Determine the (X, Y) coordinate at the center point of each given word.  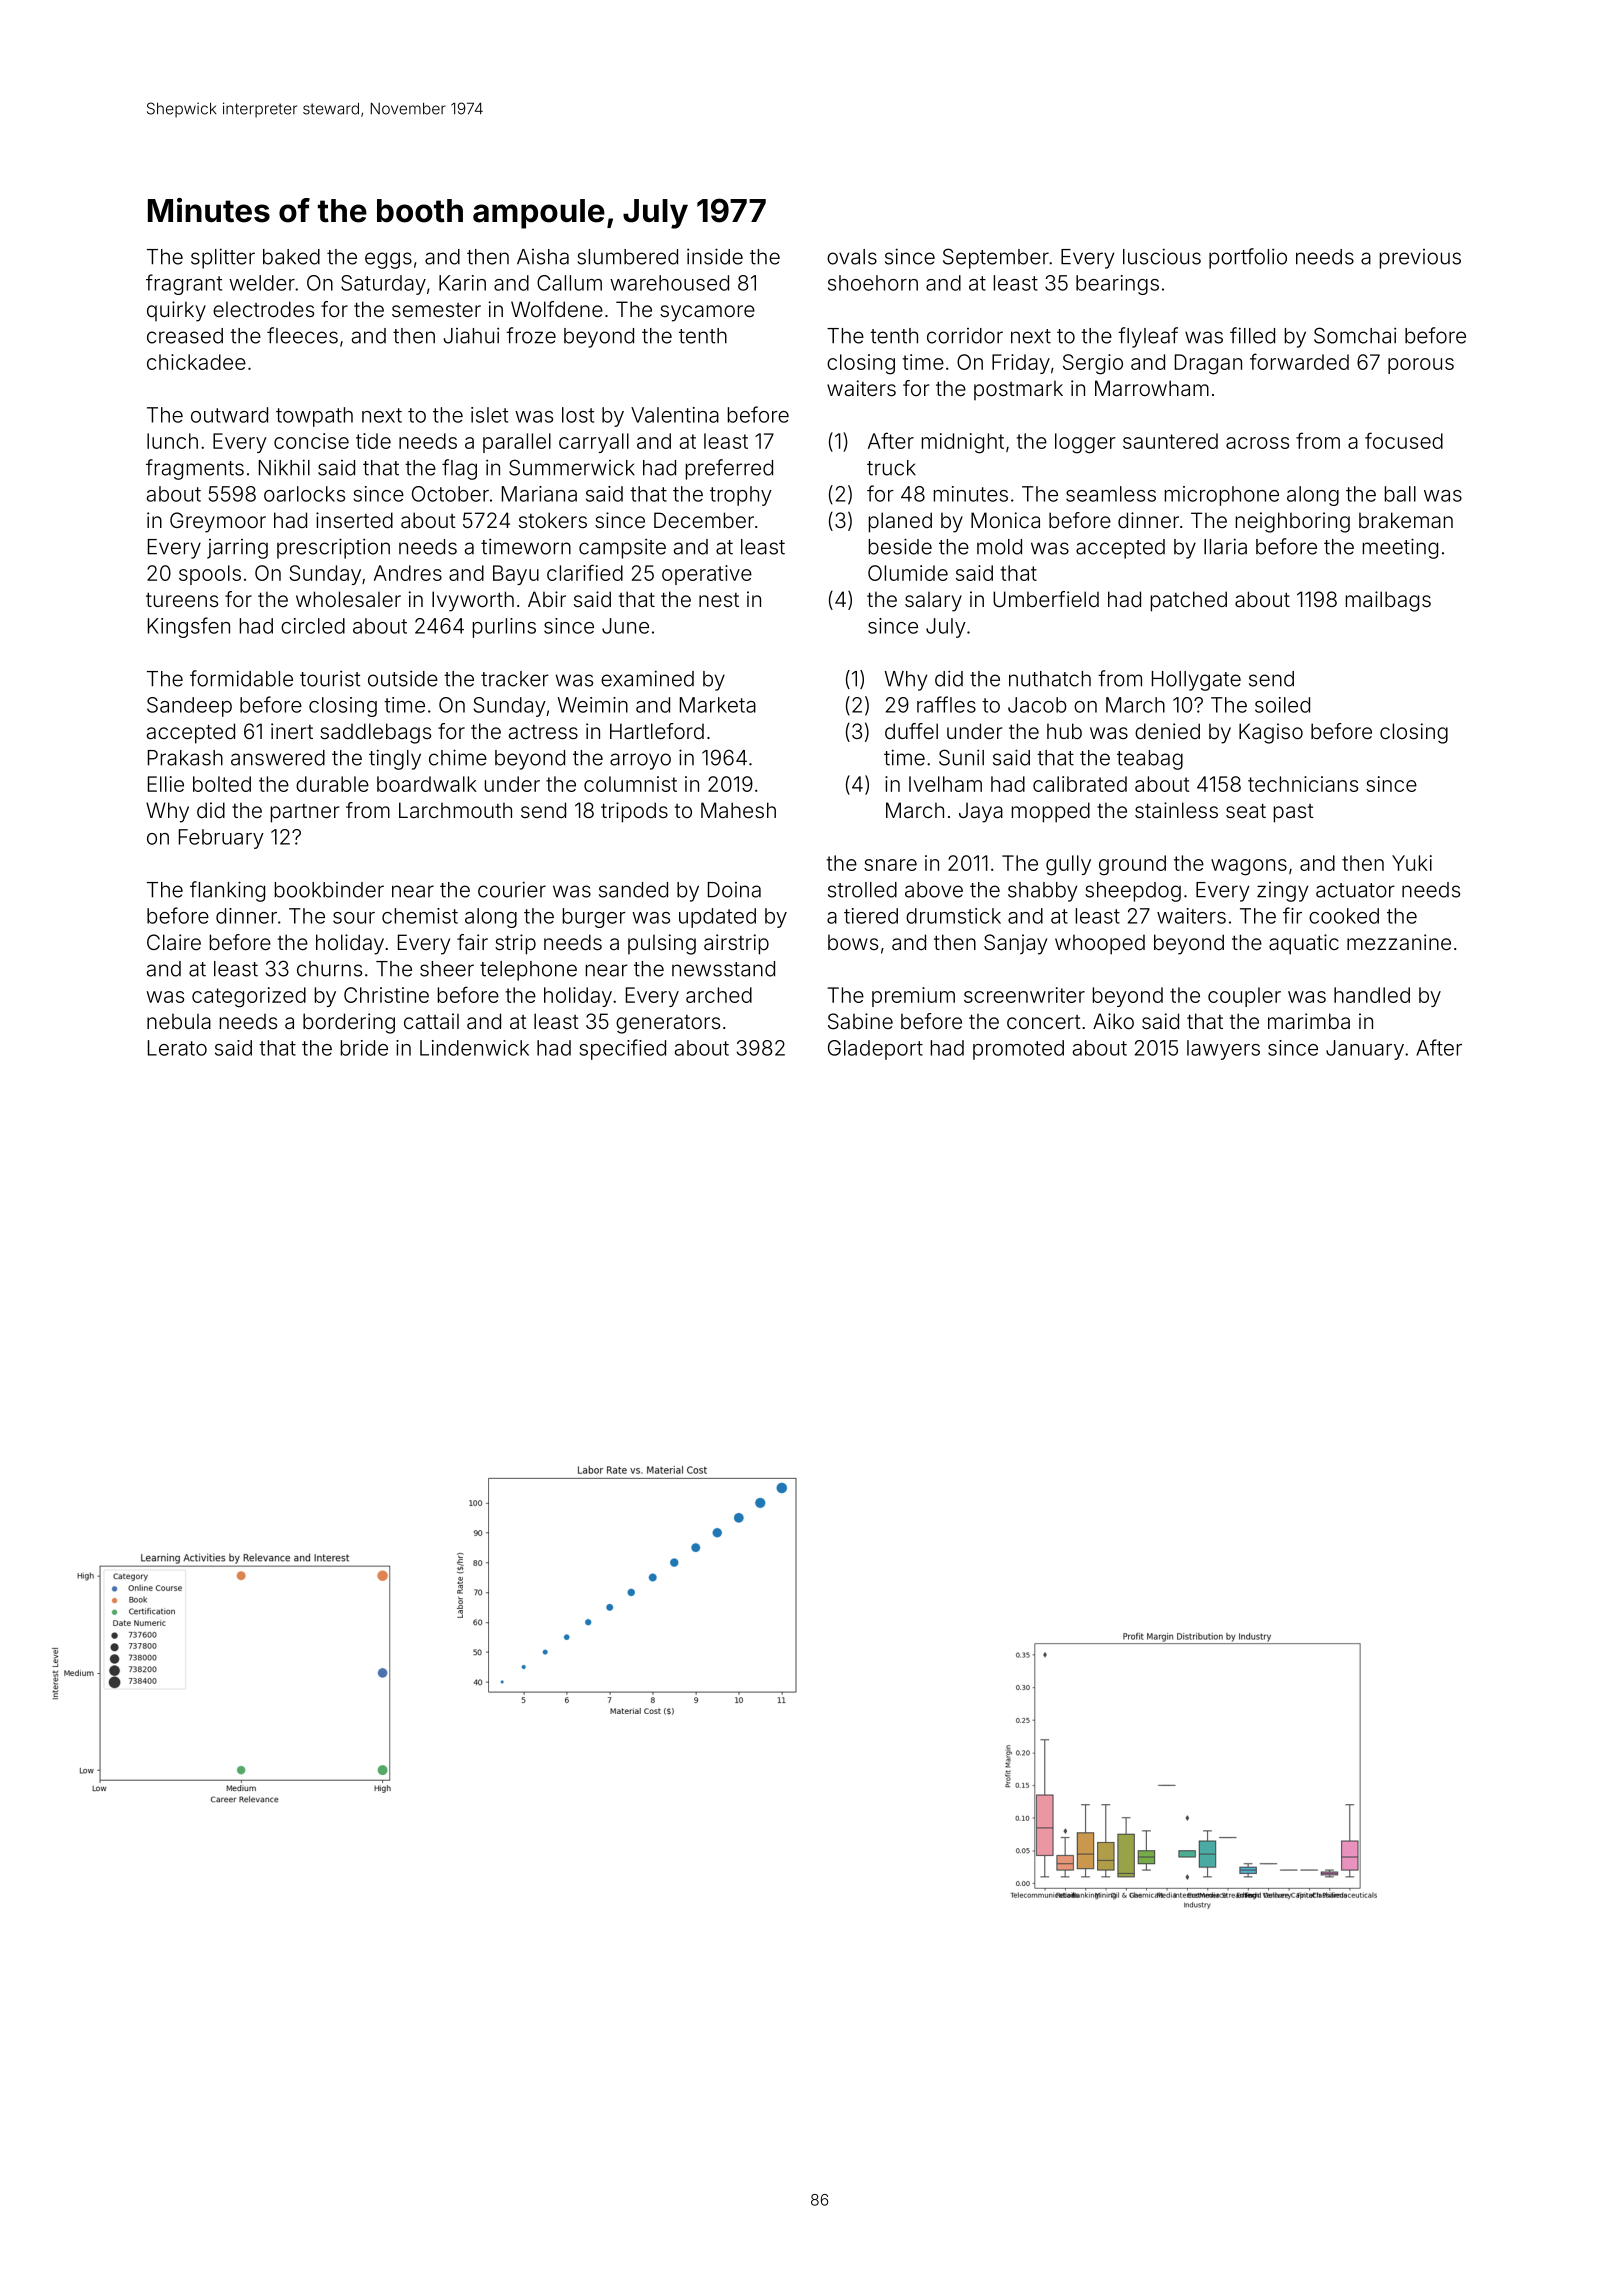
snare (890, 865)
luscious (1162, 256)
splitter (223, 258)
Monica (1005, 520)
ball (1400, 494)
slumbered (627, 257)
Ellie (166, 784)
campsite (622, 548)
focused (1404, 440)
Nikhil (284, 467)
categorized (249, 997)
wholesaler (348, 599)
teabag (1150, 760)
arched (719, 995)
